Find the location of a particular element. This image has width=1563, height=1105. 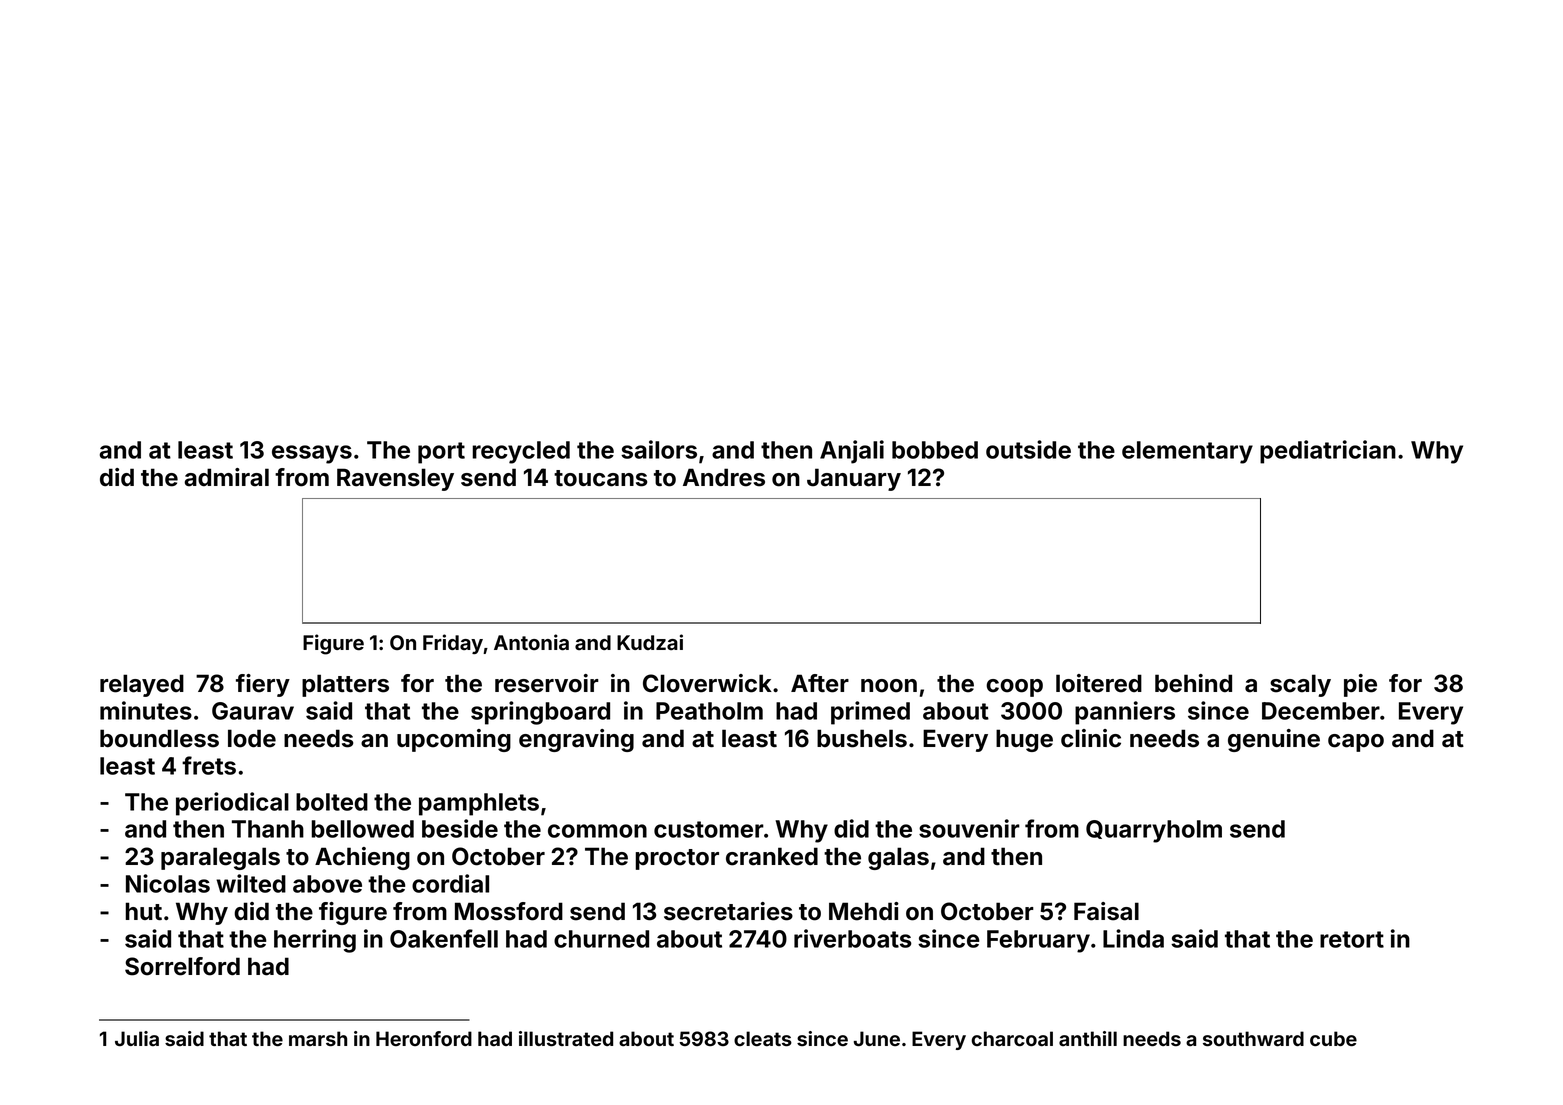

clinic is located at coordinates (1091, 738).
